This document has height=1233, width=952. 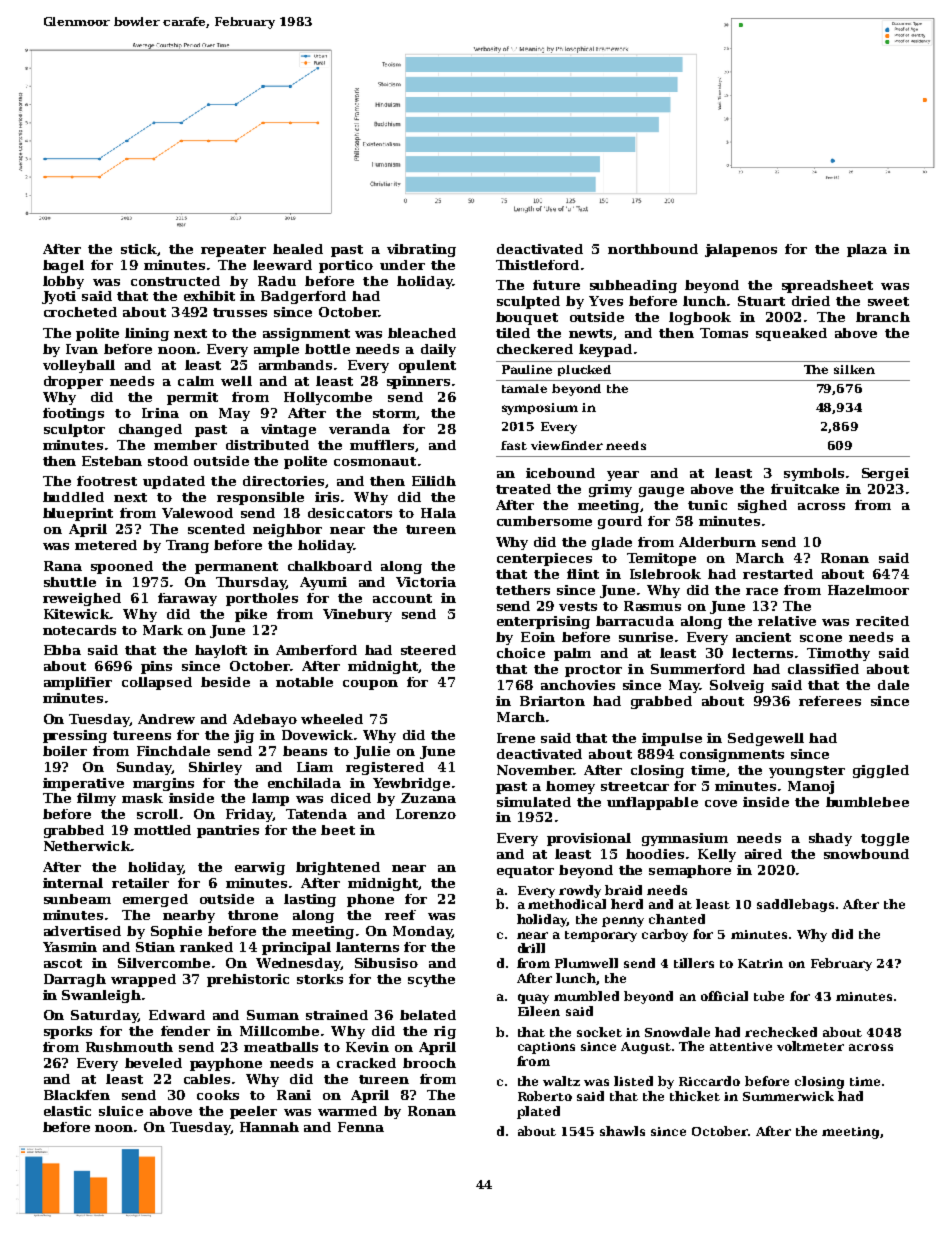 I want to click on mottled, so click(x=162, y=830).
